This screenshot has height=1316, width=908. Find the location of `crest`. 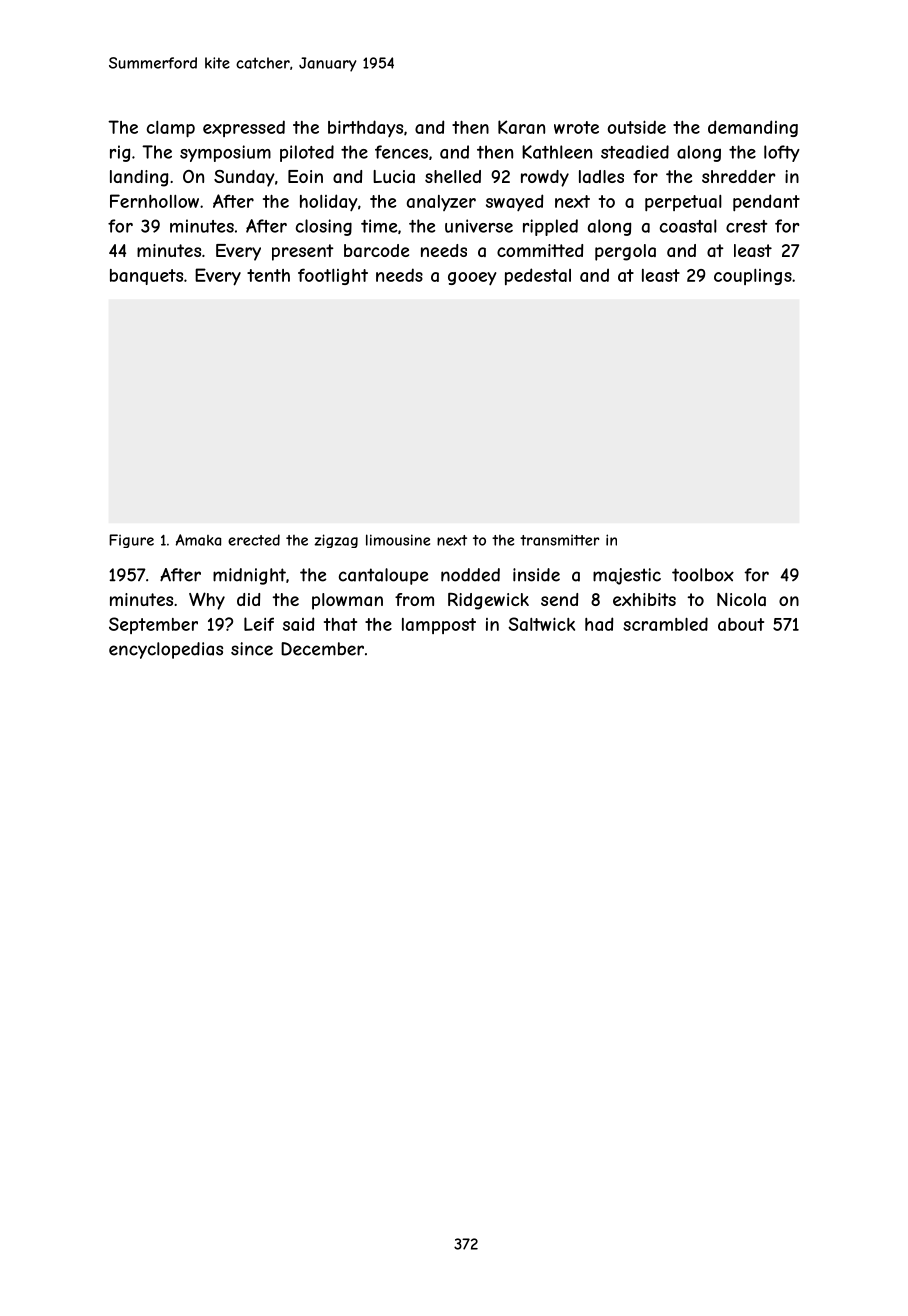

crest is located at coordinates (747, 226).
